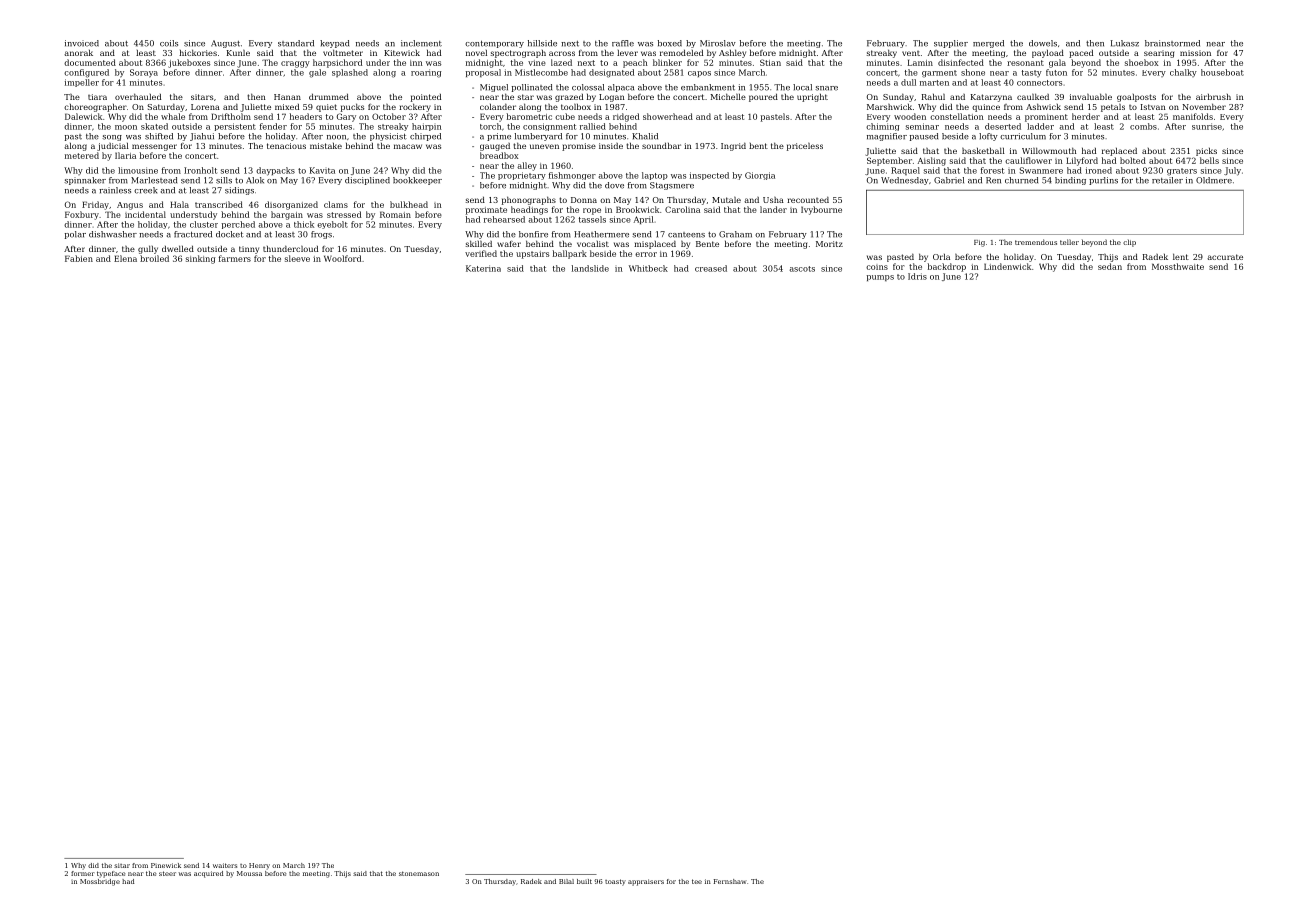 The width and height of the image is (1308, 924). Describe the element at coordinates (646, 882) in the image. I see `appraisers` at that location.
